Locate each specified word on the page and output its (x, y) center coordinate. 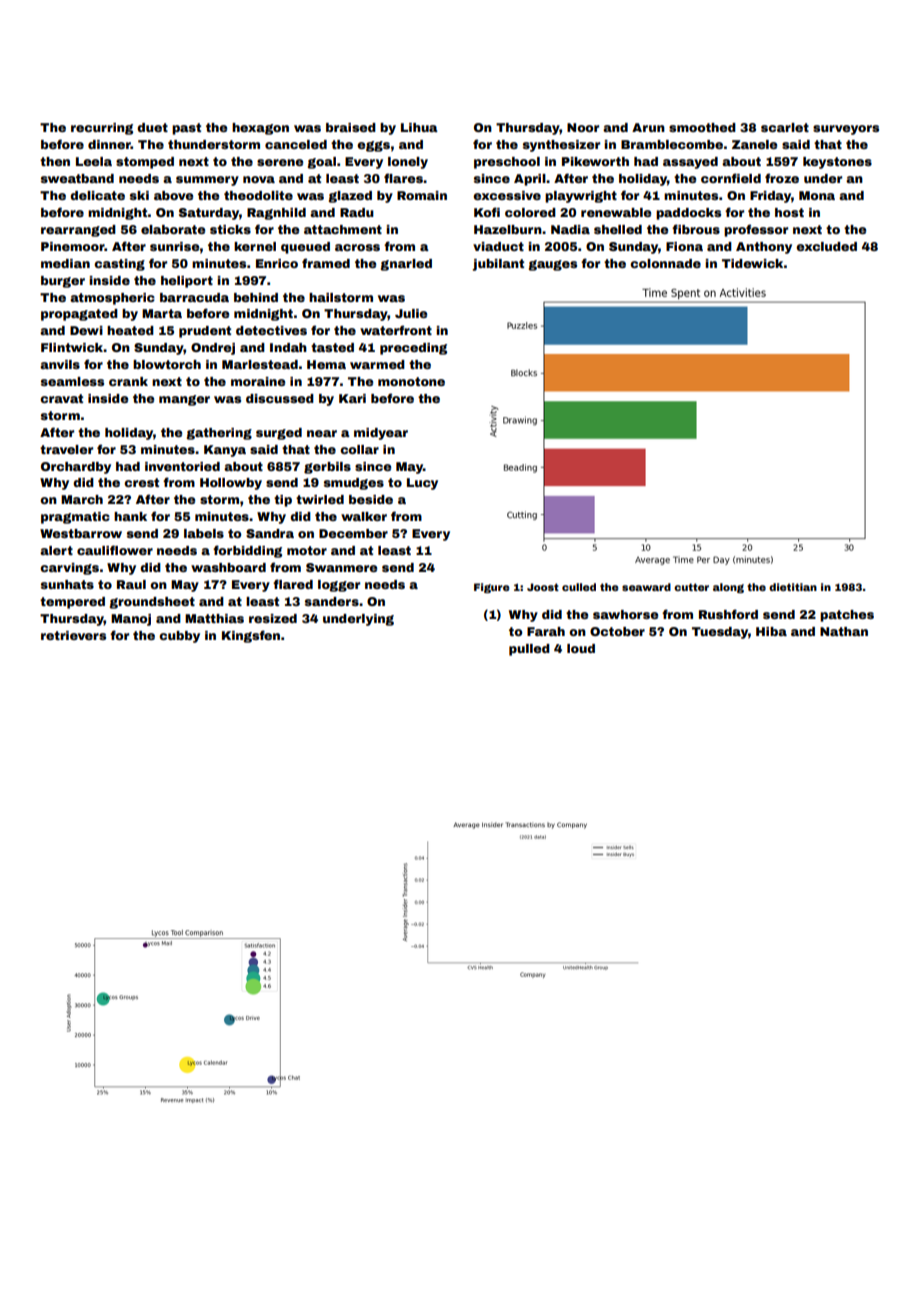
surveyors (846, 130)
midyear (381, 434)
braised (351, 127)
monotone (411, 381)
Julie (411, 313)
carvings (69, 569)
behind (256, 297)
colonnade (665, 263)
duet (152, 127)
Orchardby (76, 468)
